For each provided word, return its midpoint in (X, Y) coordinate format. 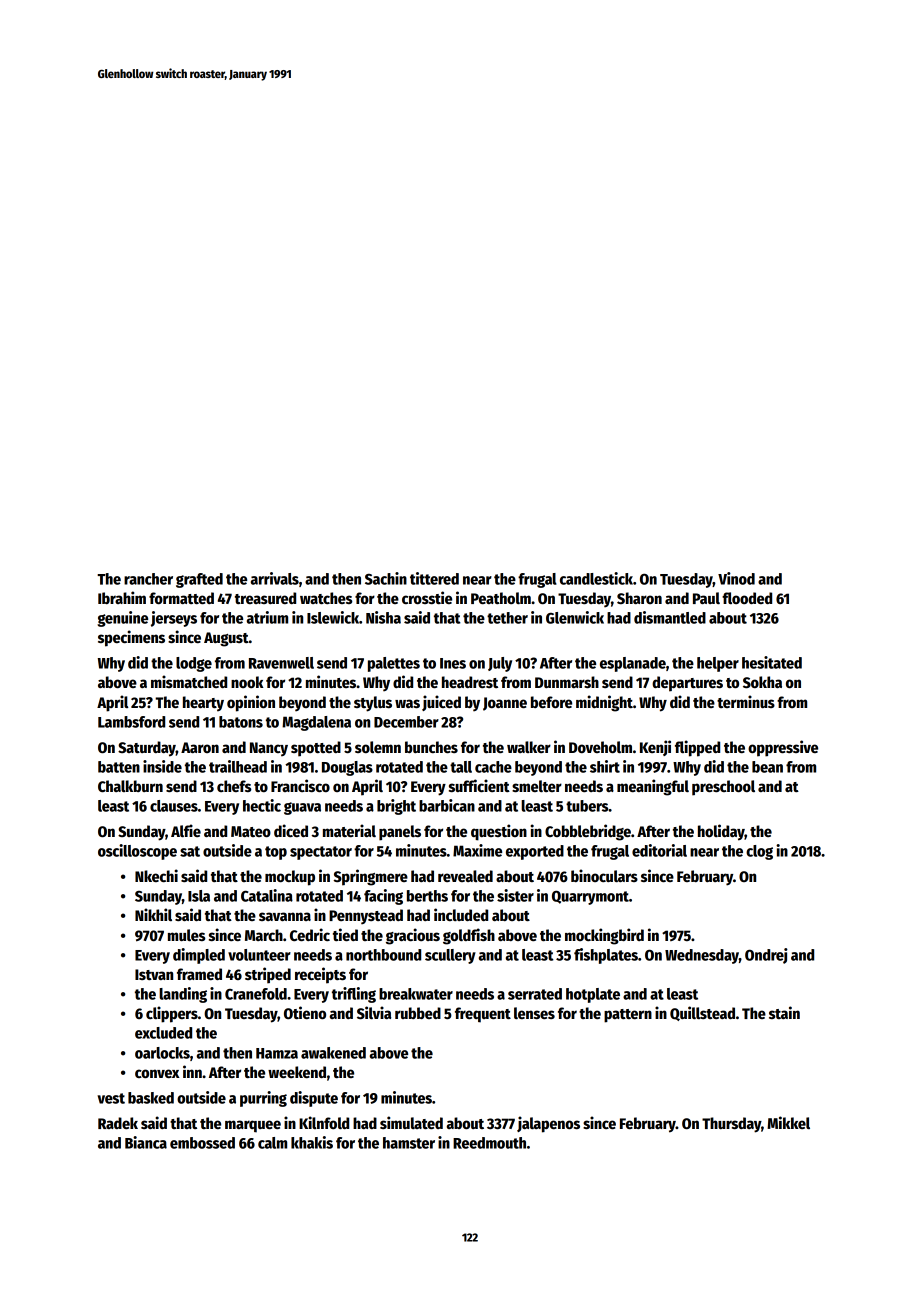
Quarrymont (590, 897)
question (499, 832)
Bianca (146, 1142)
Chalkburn (130, 786)
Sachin (386, 578)
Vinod (736, 578)
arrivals (275, 578)
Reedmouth (489, 1143)
